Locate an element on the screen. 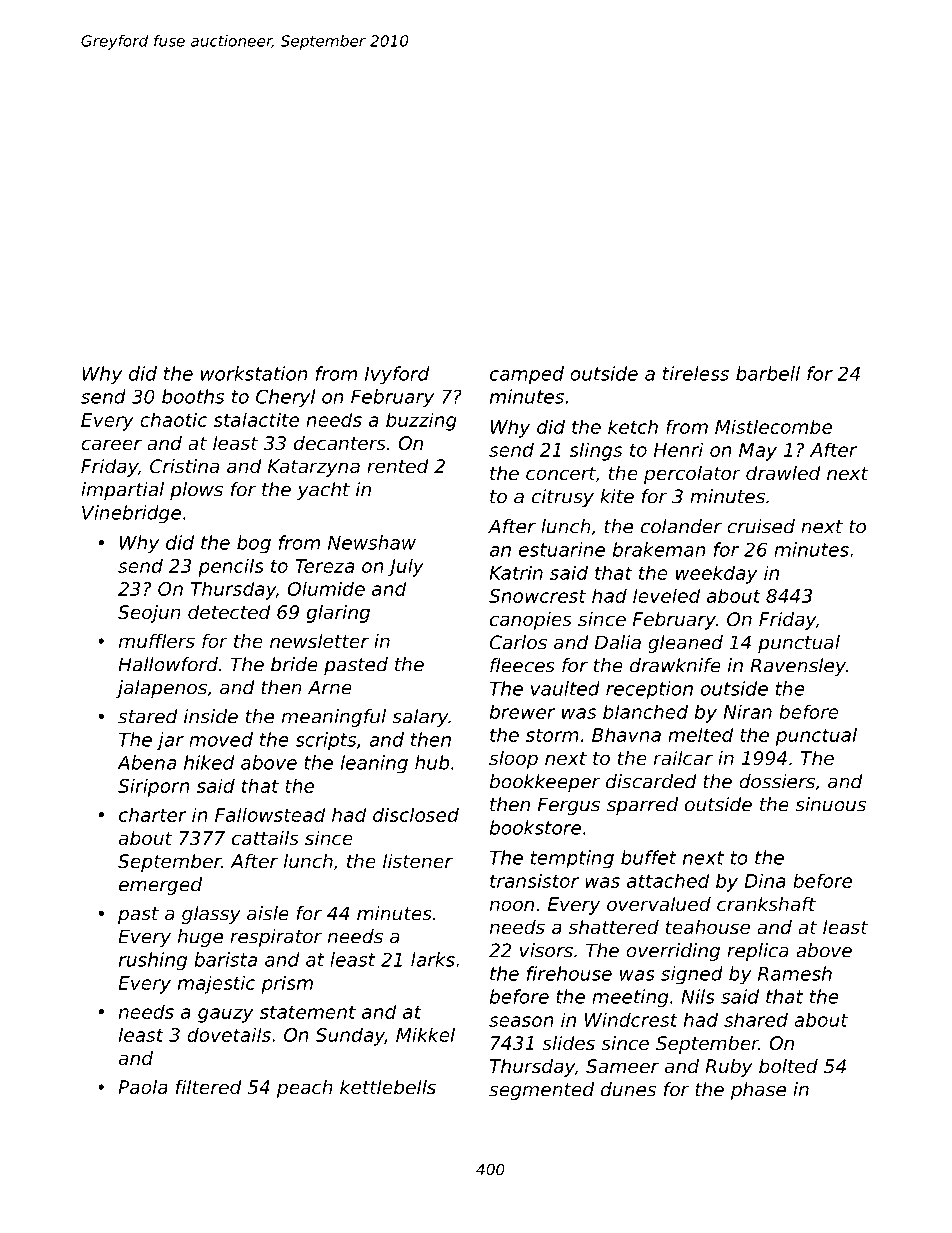 This screenshot has width=952, height=1233. detected is located at coordinates (229, 612).
